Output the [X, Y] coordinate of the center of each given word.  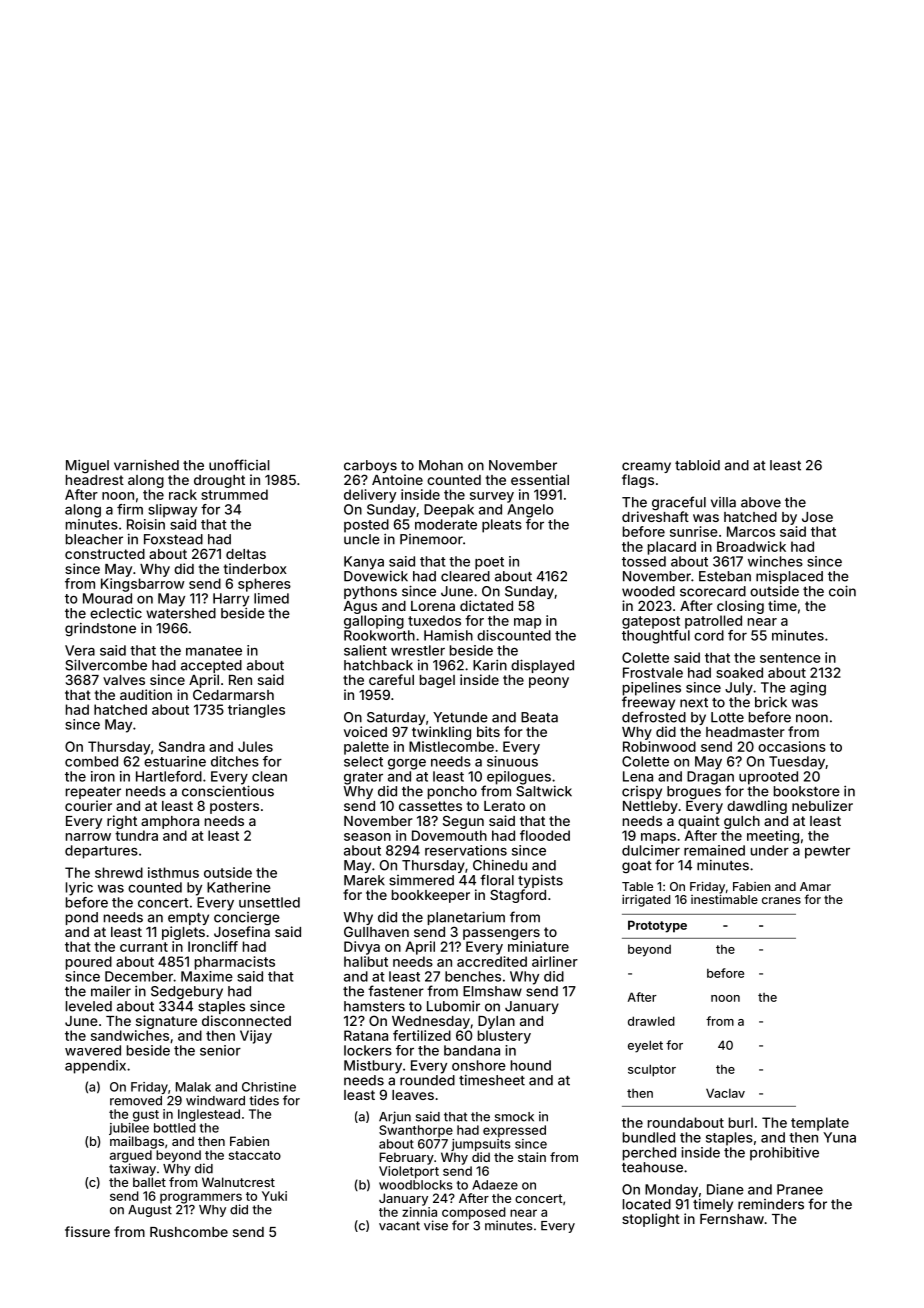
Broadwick [751, 546]
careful [391, 679]
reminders [771, 1204]
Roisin [146, 524]
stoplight [651, 1220]
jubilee [129, 1129]
